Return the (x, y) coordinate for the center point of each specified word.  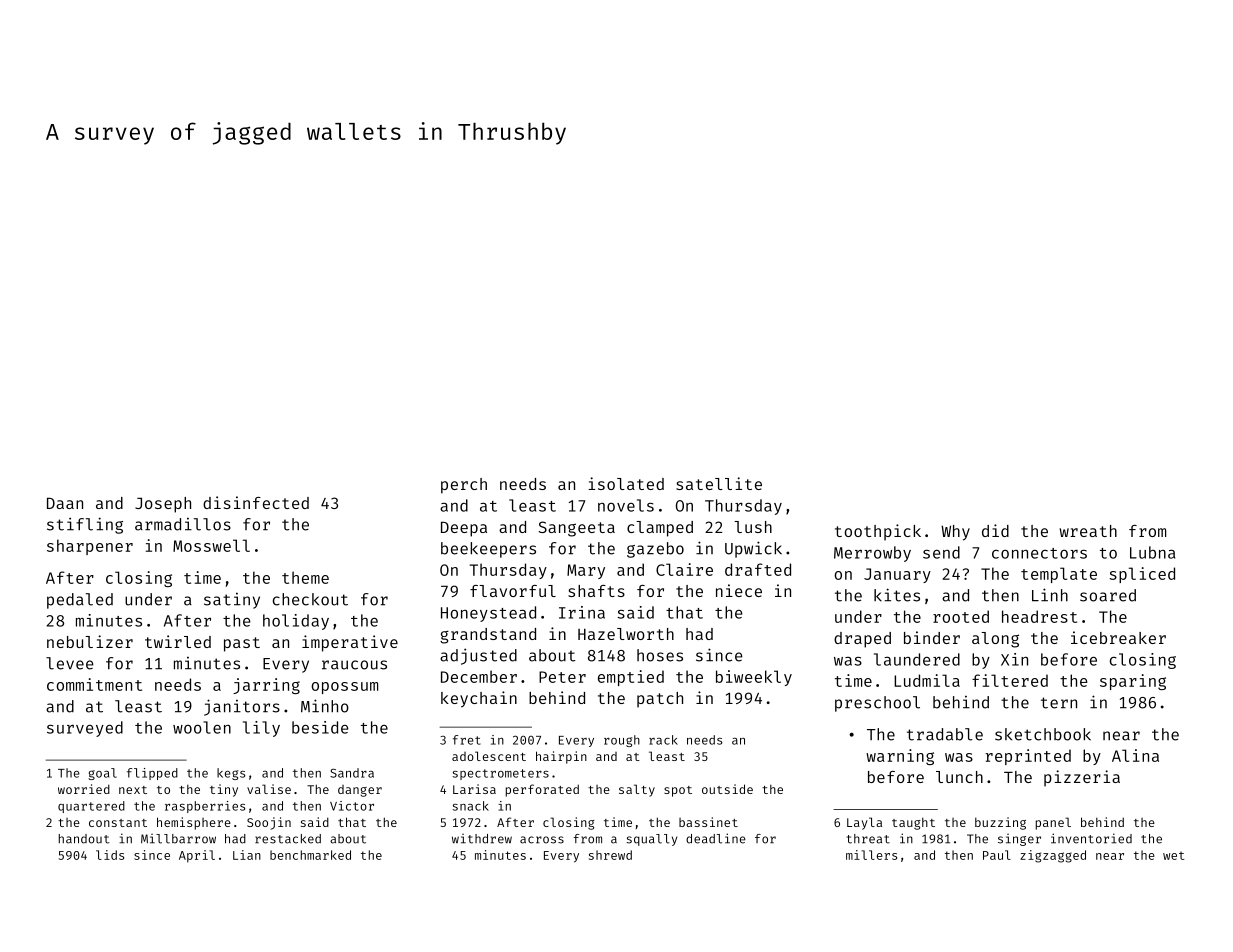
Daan (65, 503)
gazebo (655, 550)
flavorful (513, 591)
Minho (325, 706)
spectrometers (500, 774)
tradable (945, 734)
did (995, 530)
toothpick (878, 532)
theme (305, 577)
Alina (1135, 755)
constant (118, 823)
